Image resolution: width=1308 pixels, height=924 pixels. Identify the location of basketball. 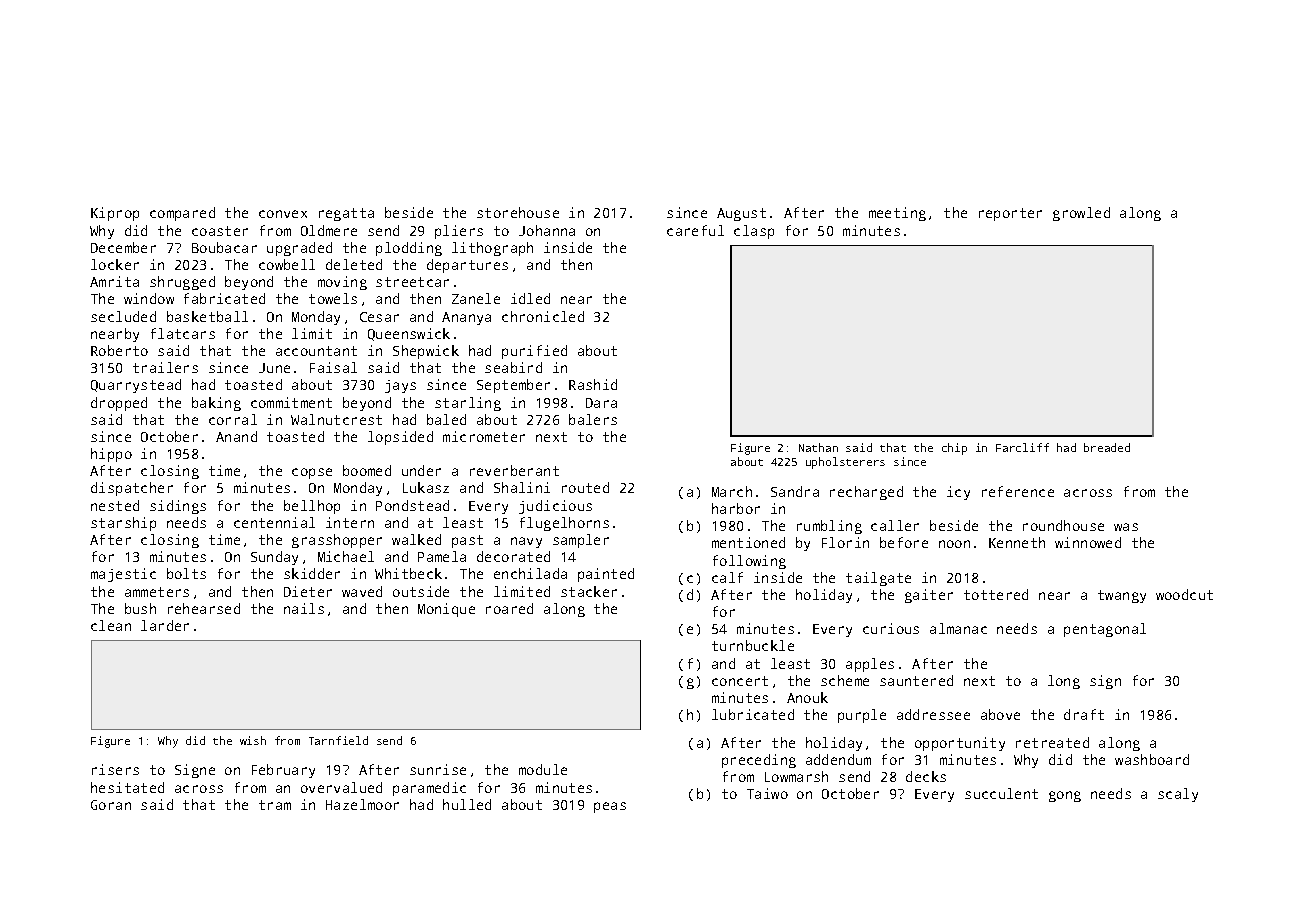
(207, 316).
